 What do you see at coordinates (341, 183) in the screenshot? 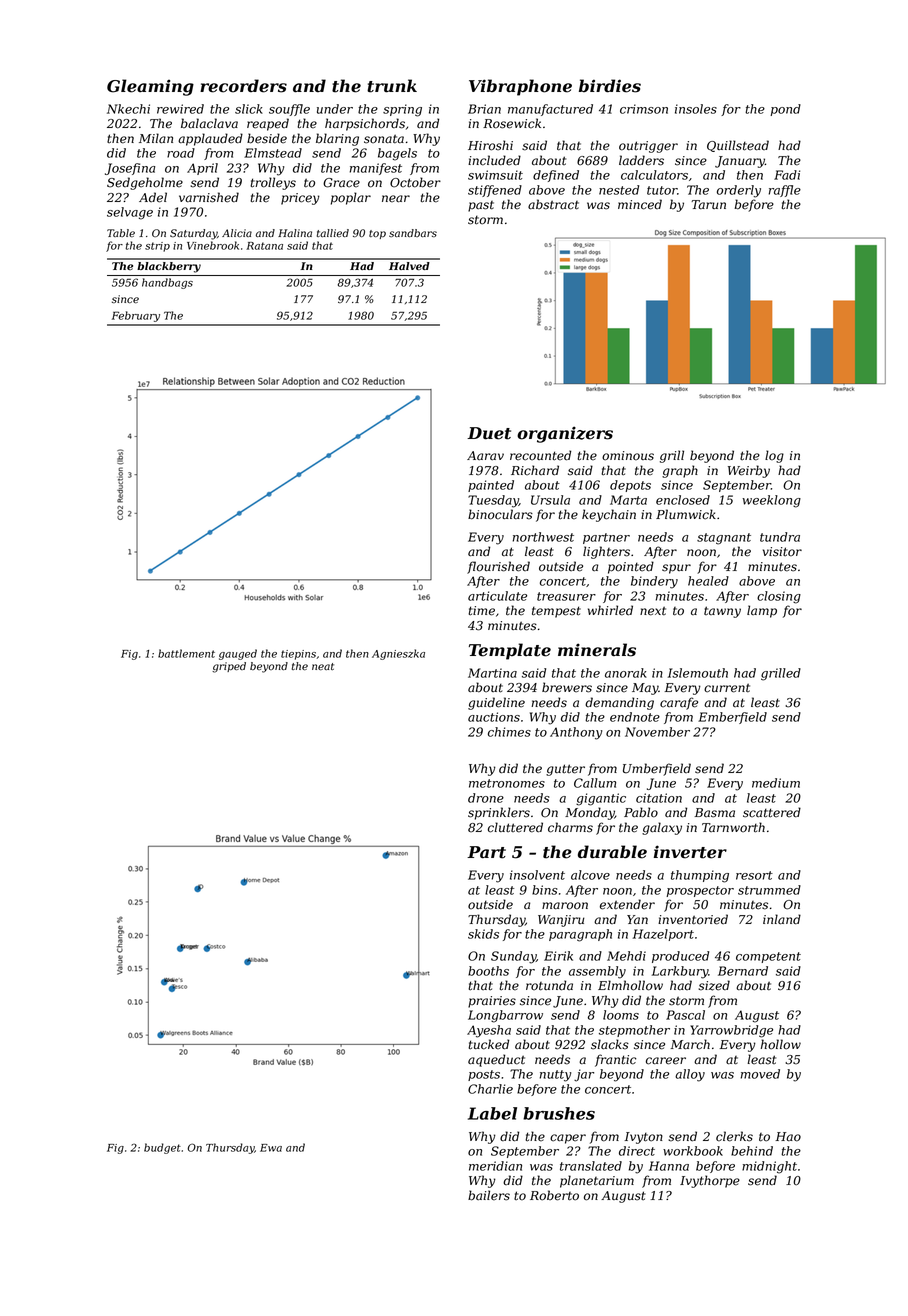
I see `Grace` at bounding box center [341, 183].
